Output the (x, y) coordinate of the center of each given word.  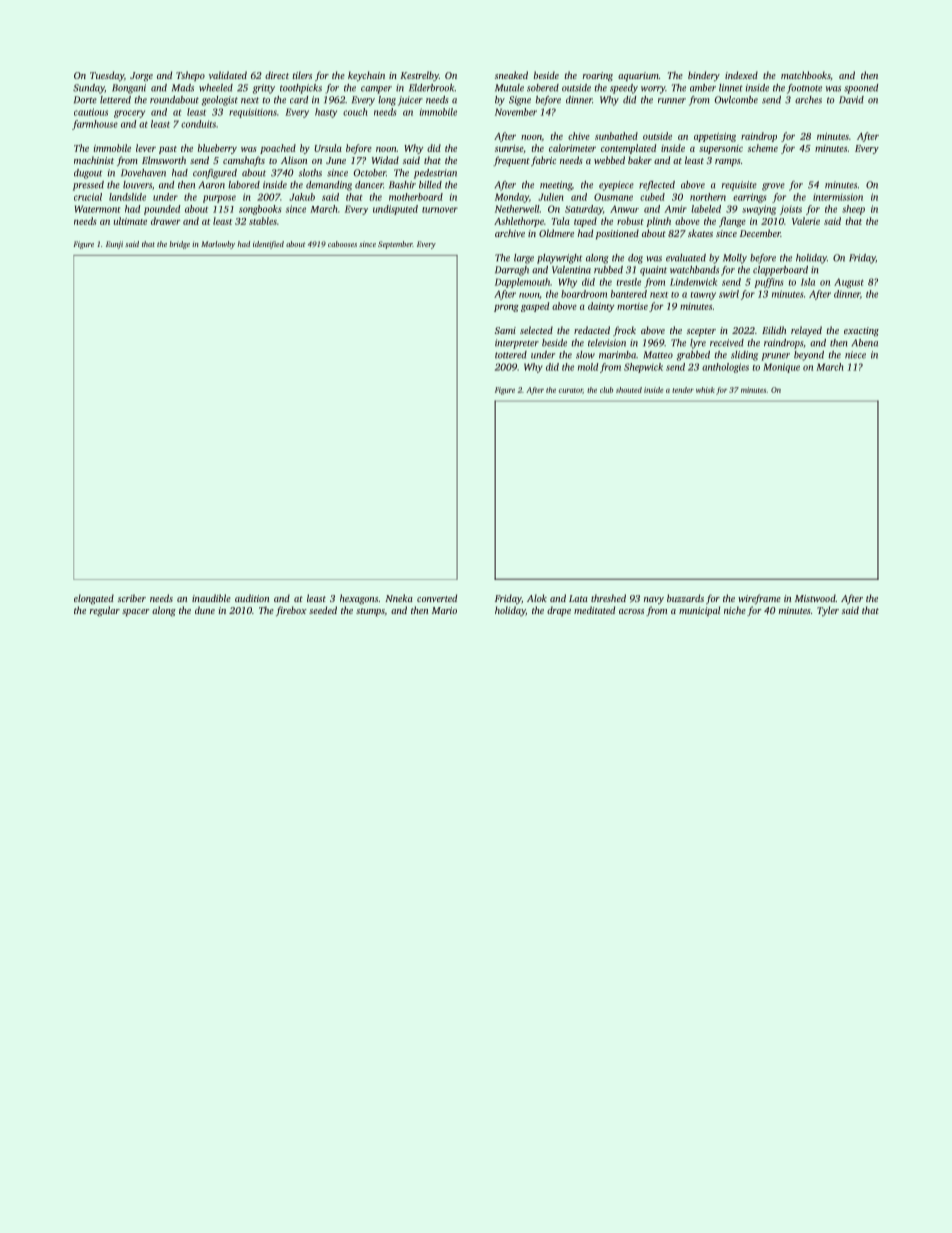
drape (559, 611)
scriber (132, 598)
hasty (326, 113)
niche (735, 610)
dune (205, 610)
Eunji (114, 245)
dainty (601, 307)
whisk (705, 390)
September (395, 245)
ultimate (130, 221)
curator (571, 391)
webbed (609, 160)
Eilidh (774, 330)
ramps (728, 162)
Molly (735, 259)
